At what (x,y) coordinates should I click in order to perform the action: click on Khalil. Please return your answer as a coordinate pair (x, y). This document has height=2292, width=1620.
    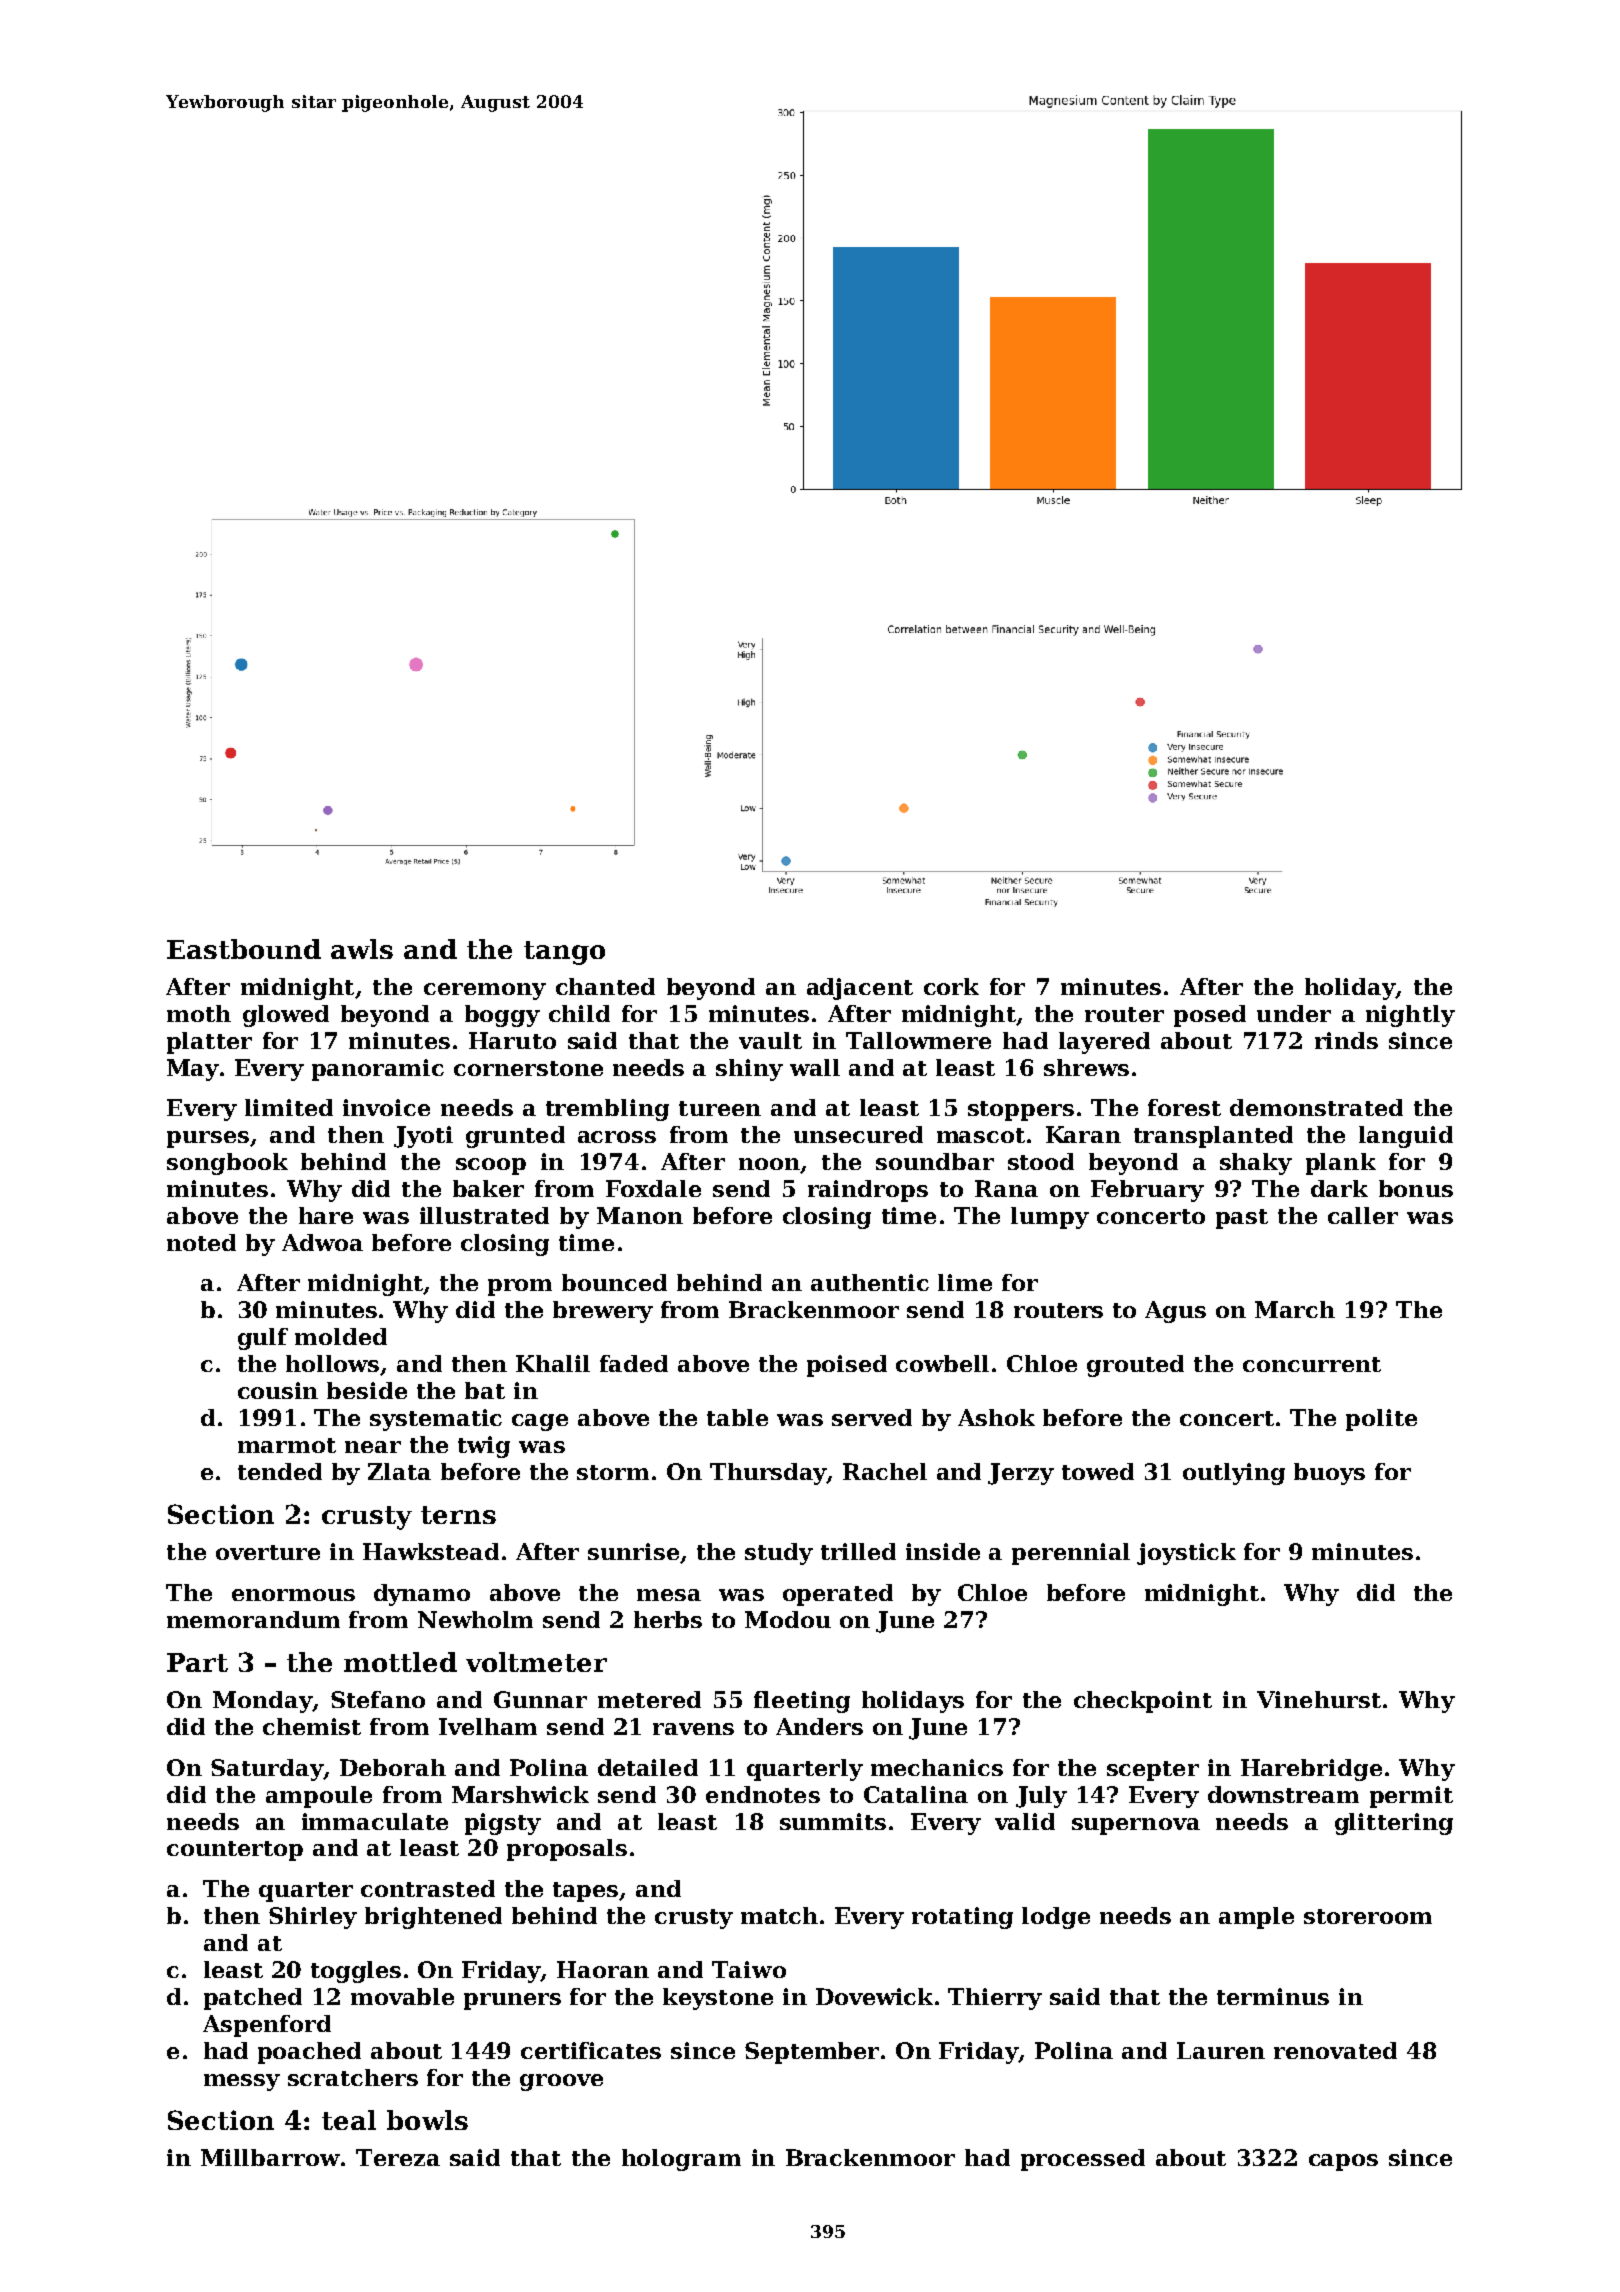
    Looking at the image, I should click on (553, 1363).
